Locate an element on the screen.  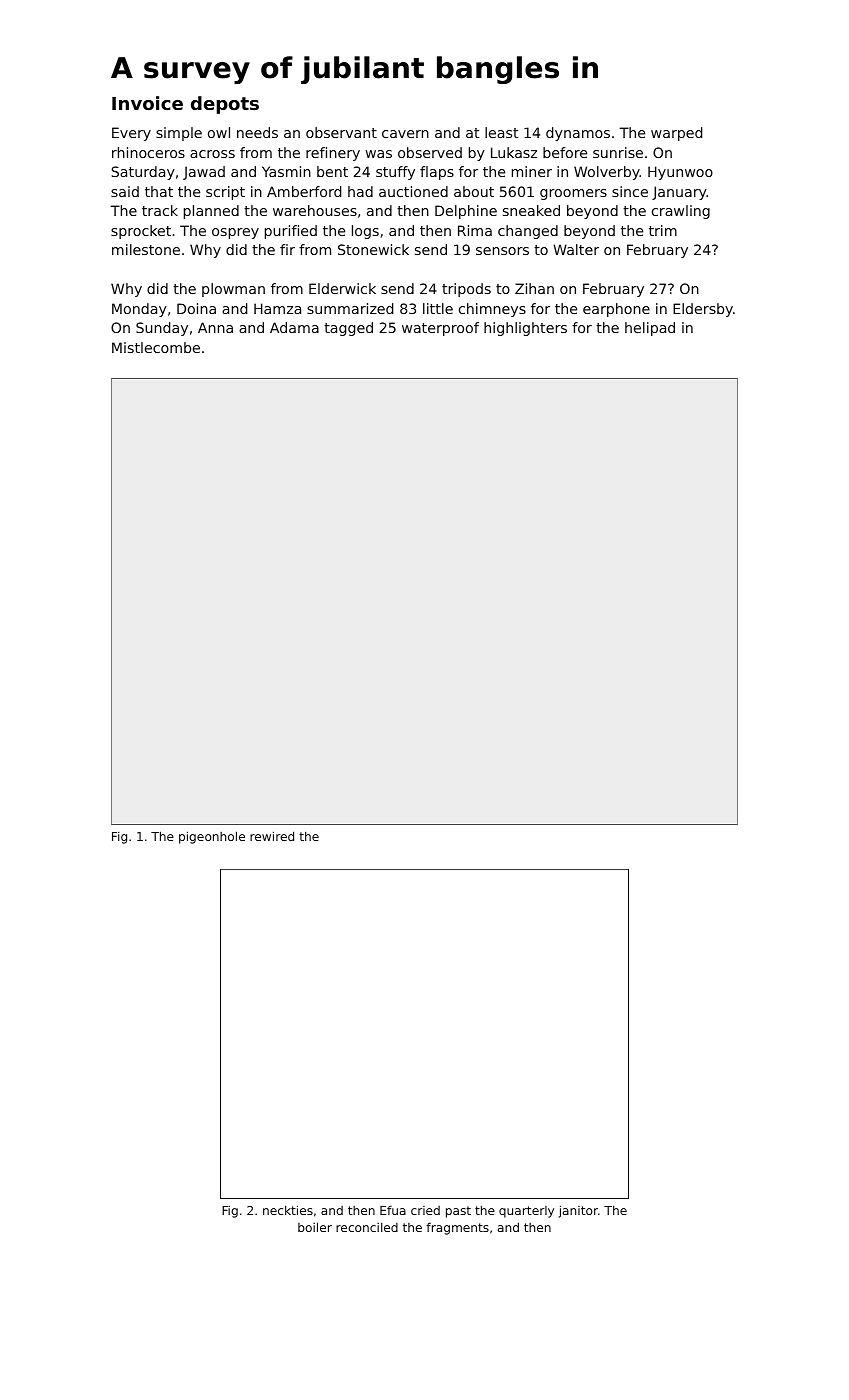
janitor is located at coordinates (578, 1211).
